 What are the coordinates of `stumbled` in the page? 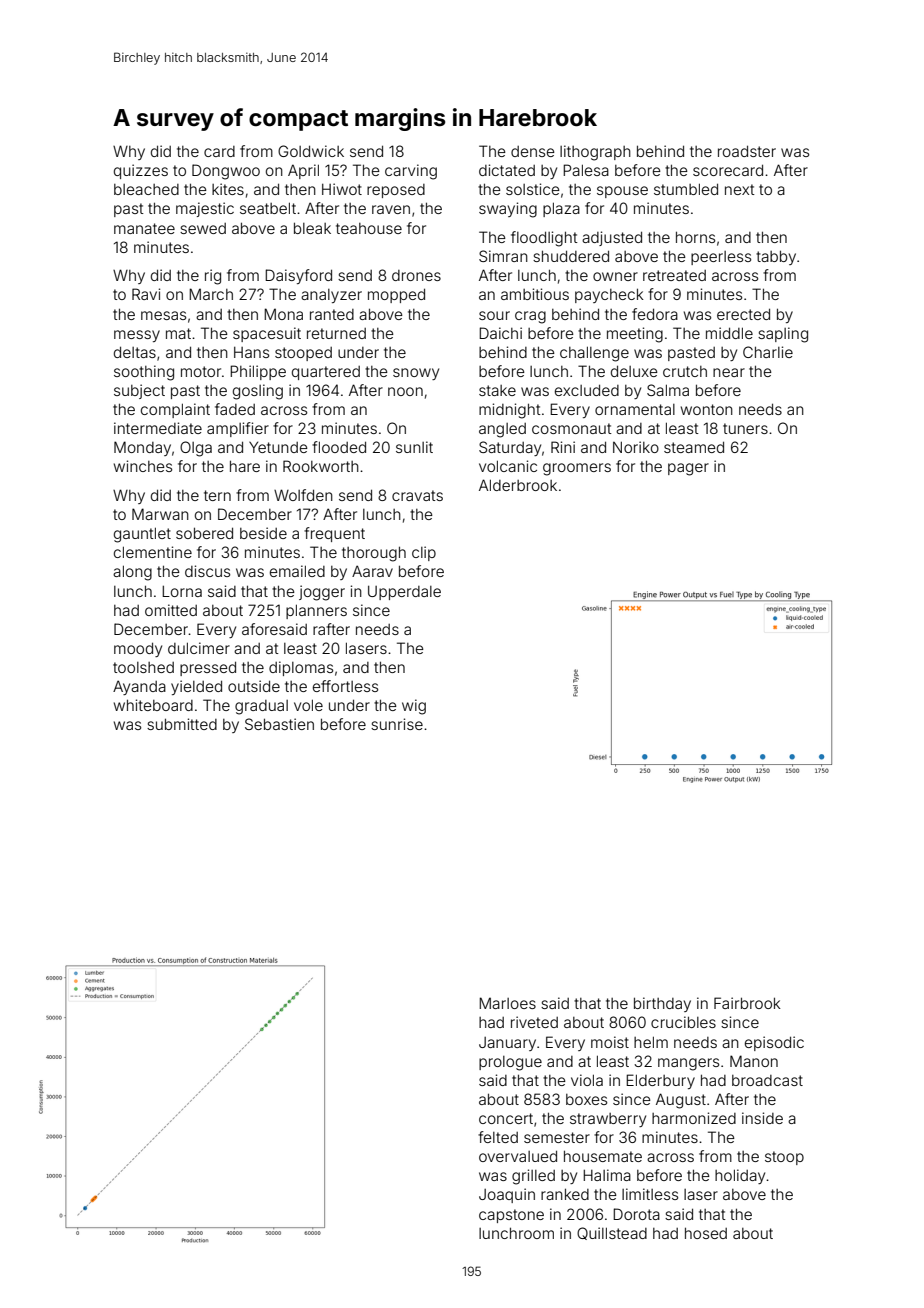 It's located at (686, 189).
